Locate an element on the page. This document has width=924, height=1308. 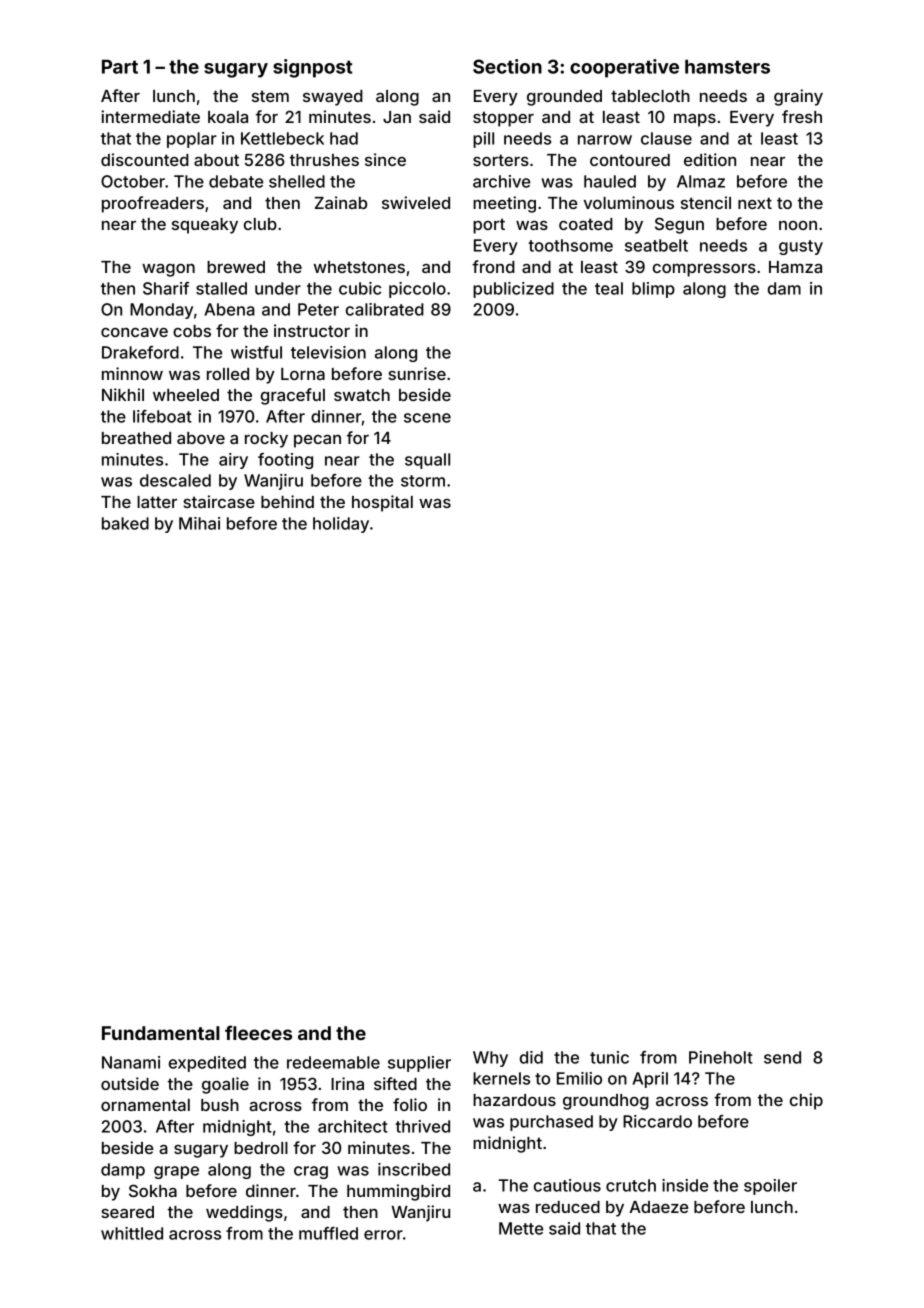
fleeces is located at coordinates (258, 1032).
